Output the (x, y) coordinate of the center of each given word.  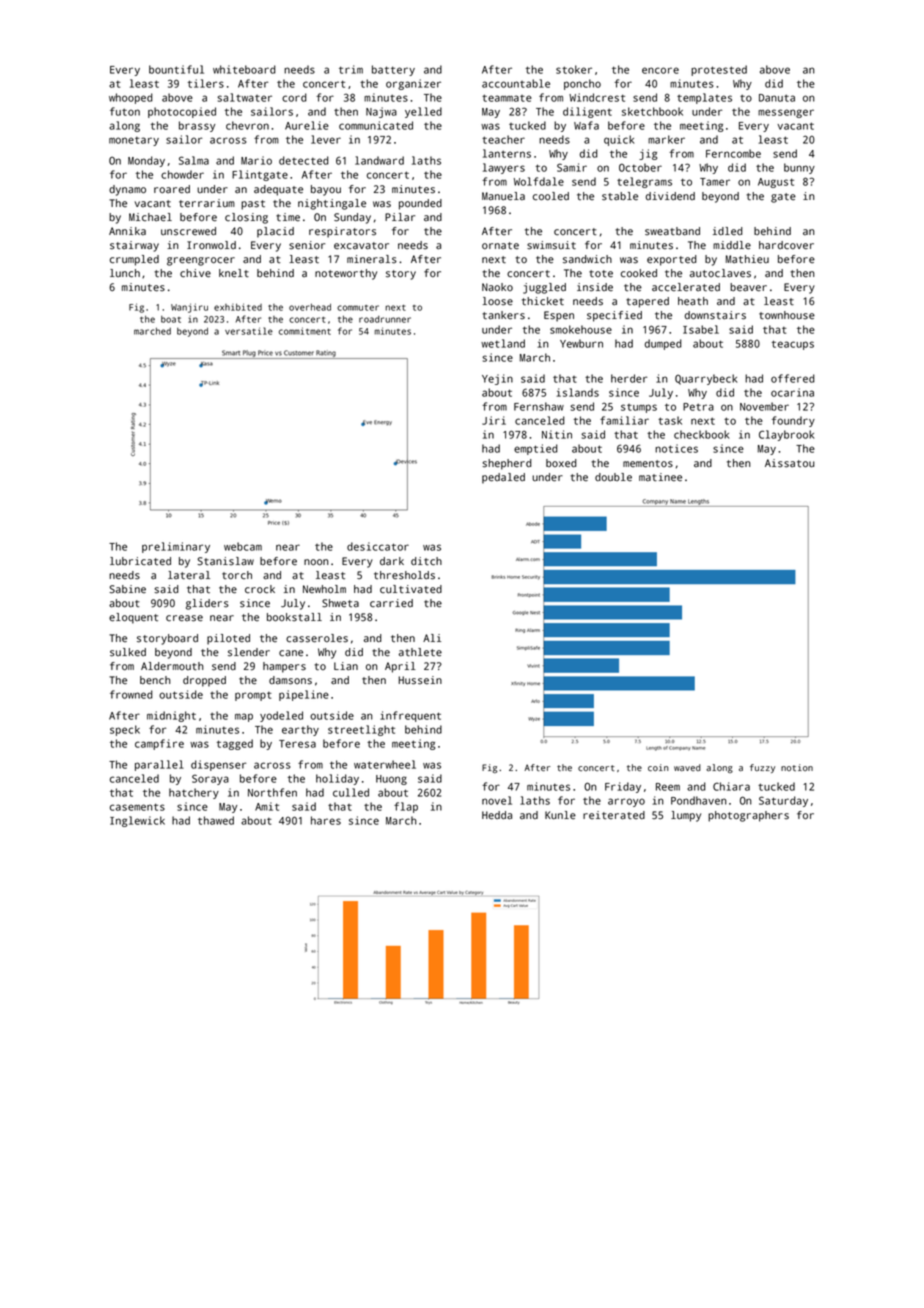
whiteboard (244, 69)
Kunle (560, 815)
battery (393, 70)
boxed (561, 463)
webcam (243, 546)
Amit (267, 806)
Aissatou (790, 463)
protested (719, 70)
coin (658, 768)
